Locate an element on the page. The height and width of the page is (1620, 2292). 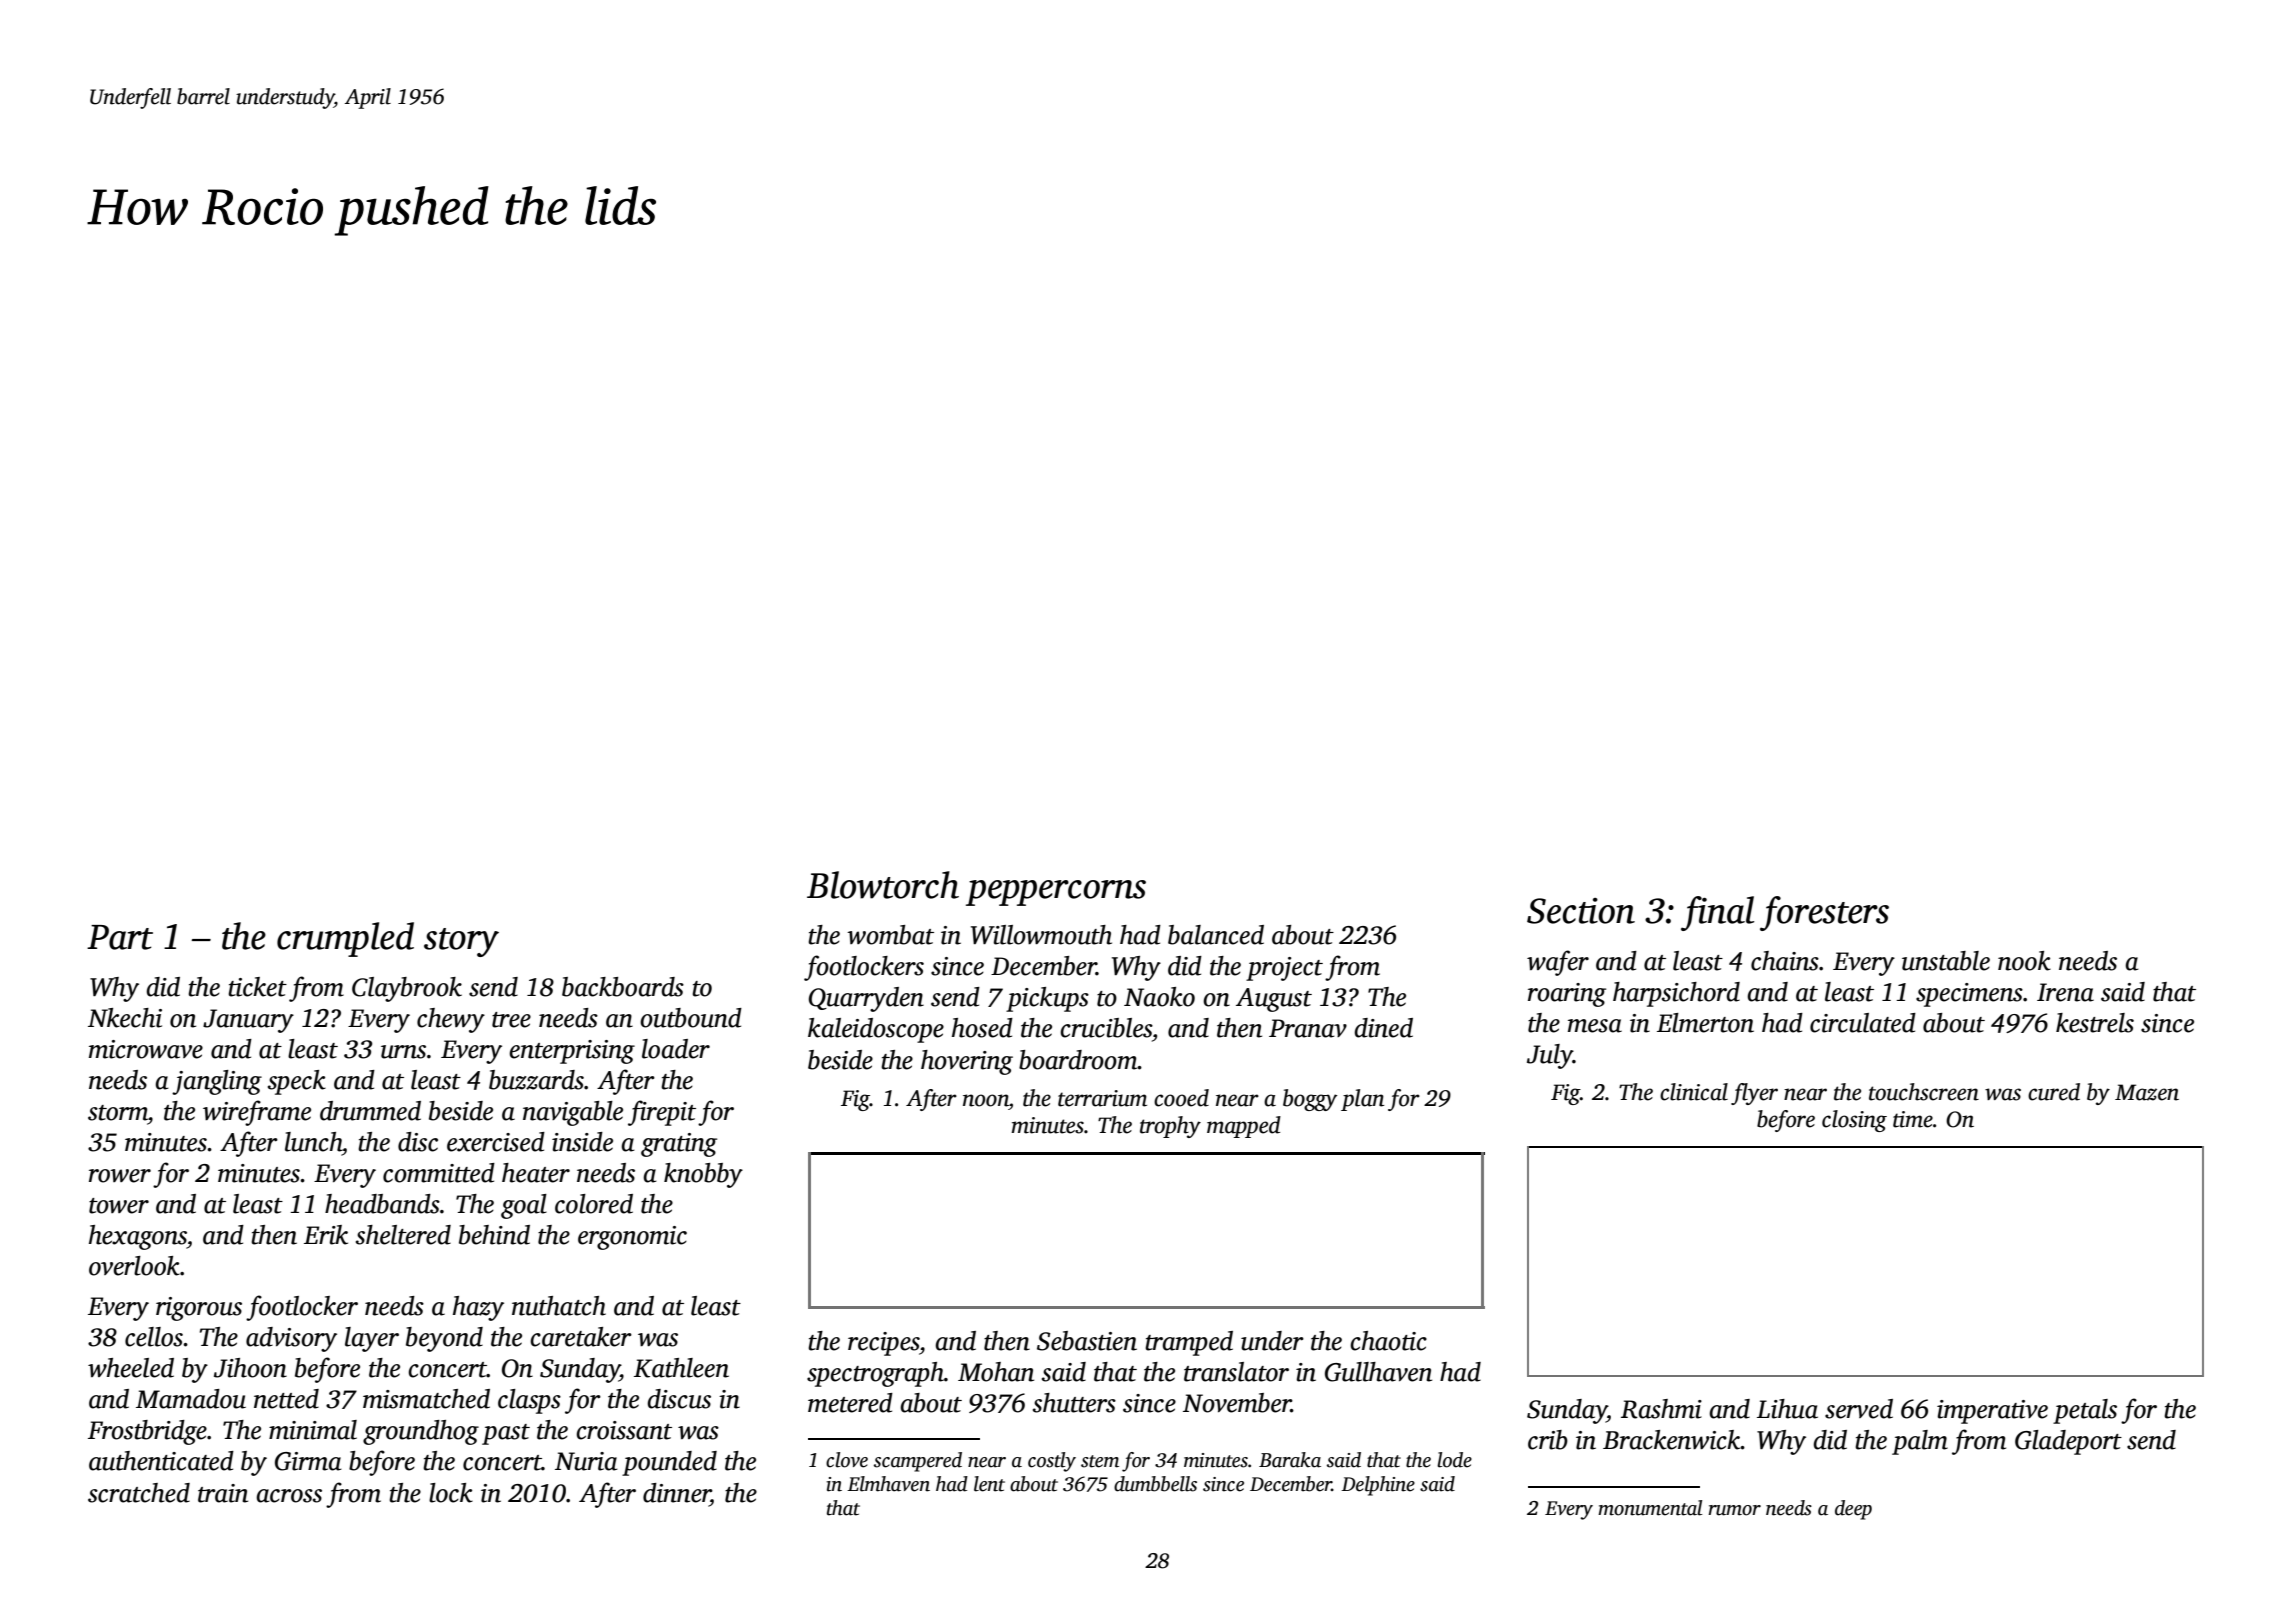
trophy is located at coordinates (1170, 1127).
